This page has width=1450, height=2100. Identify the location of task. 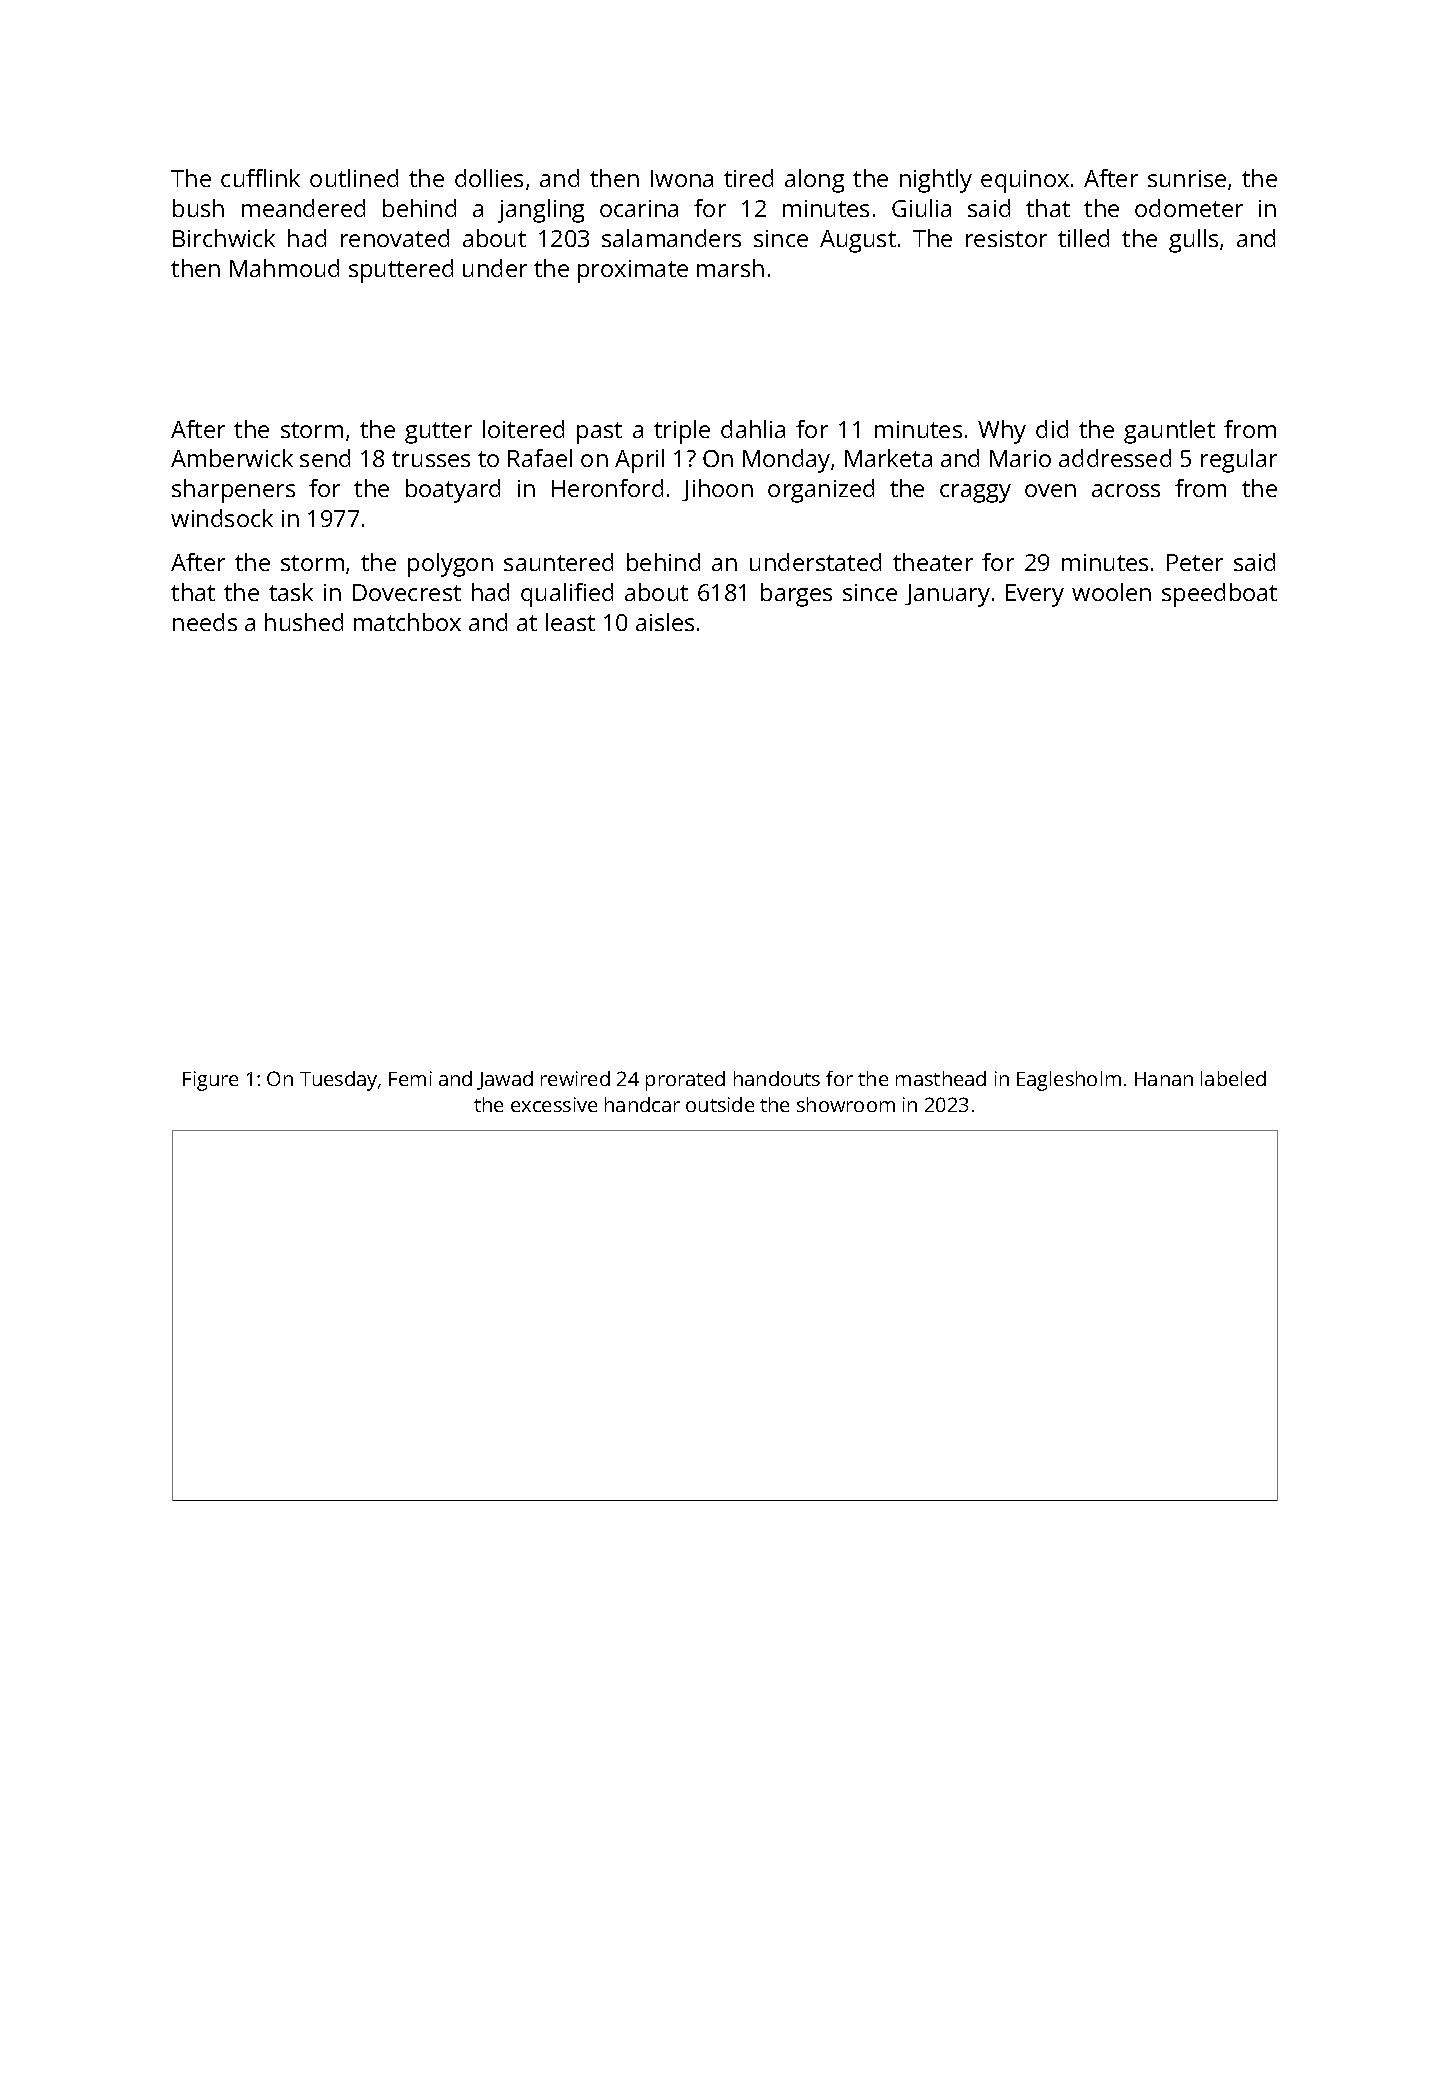
(291, 592).
